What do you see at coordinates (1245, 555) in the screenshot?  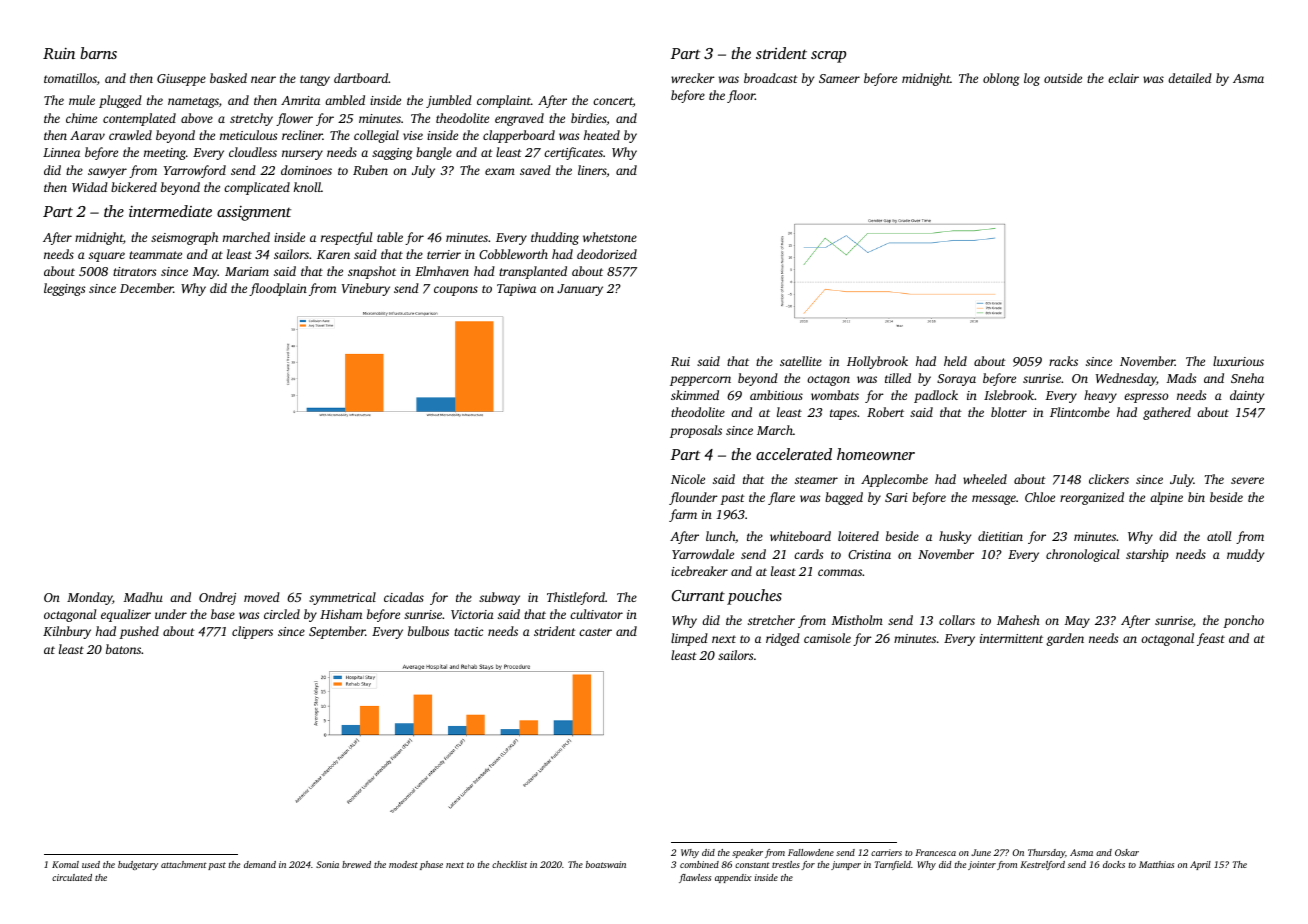 I see `muddy` at bounding box center [1245, 555].
